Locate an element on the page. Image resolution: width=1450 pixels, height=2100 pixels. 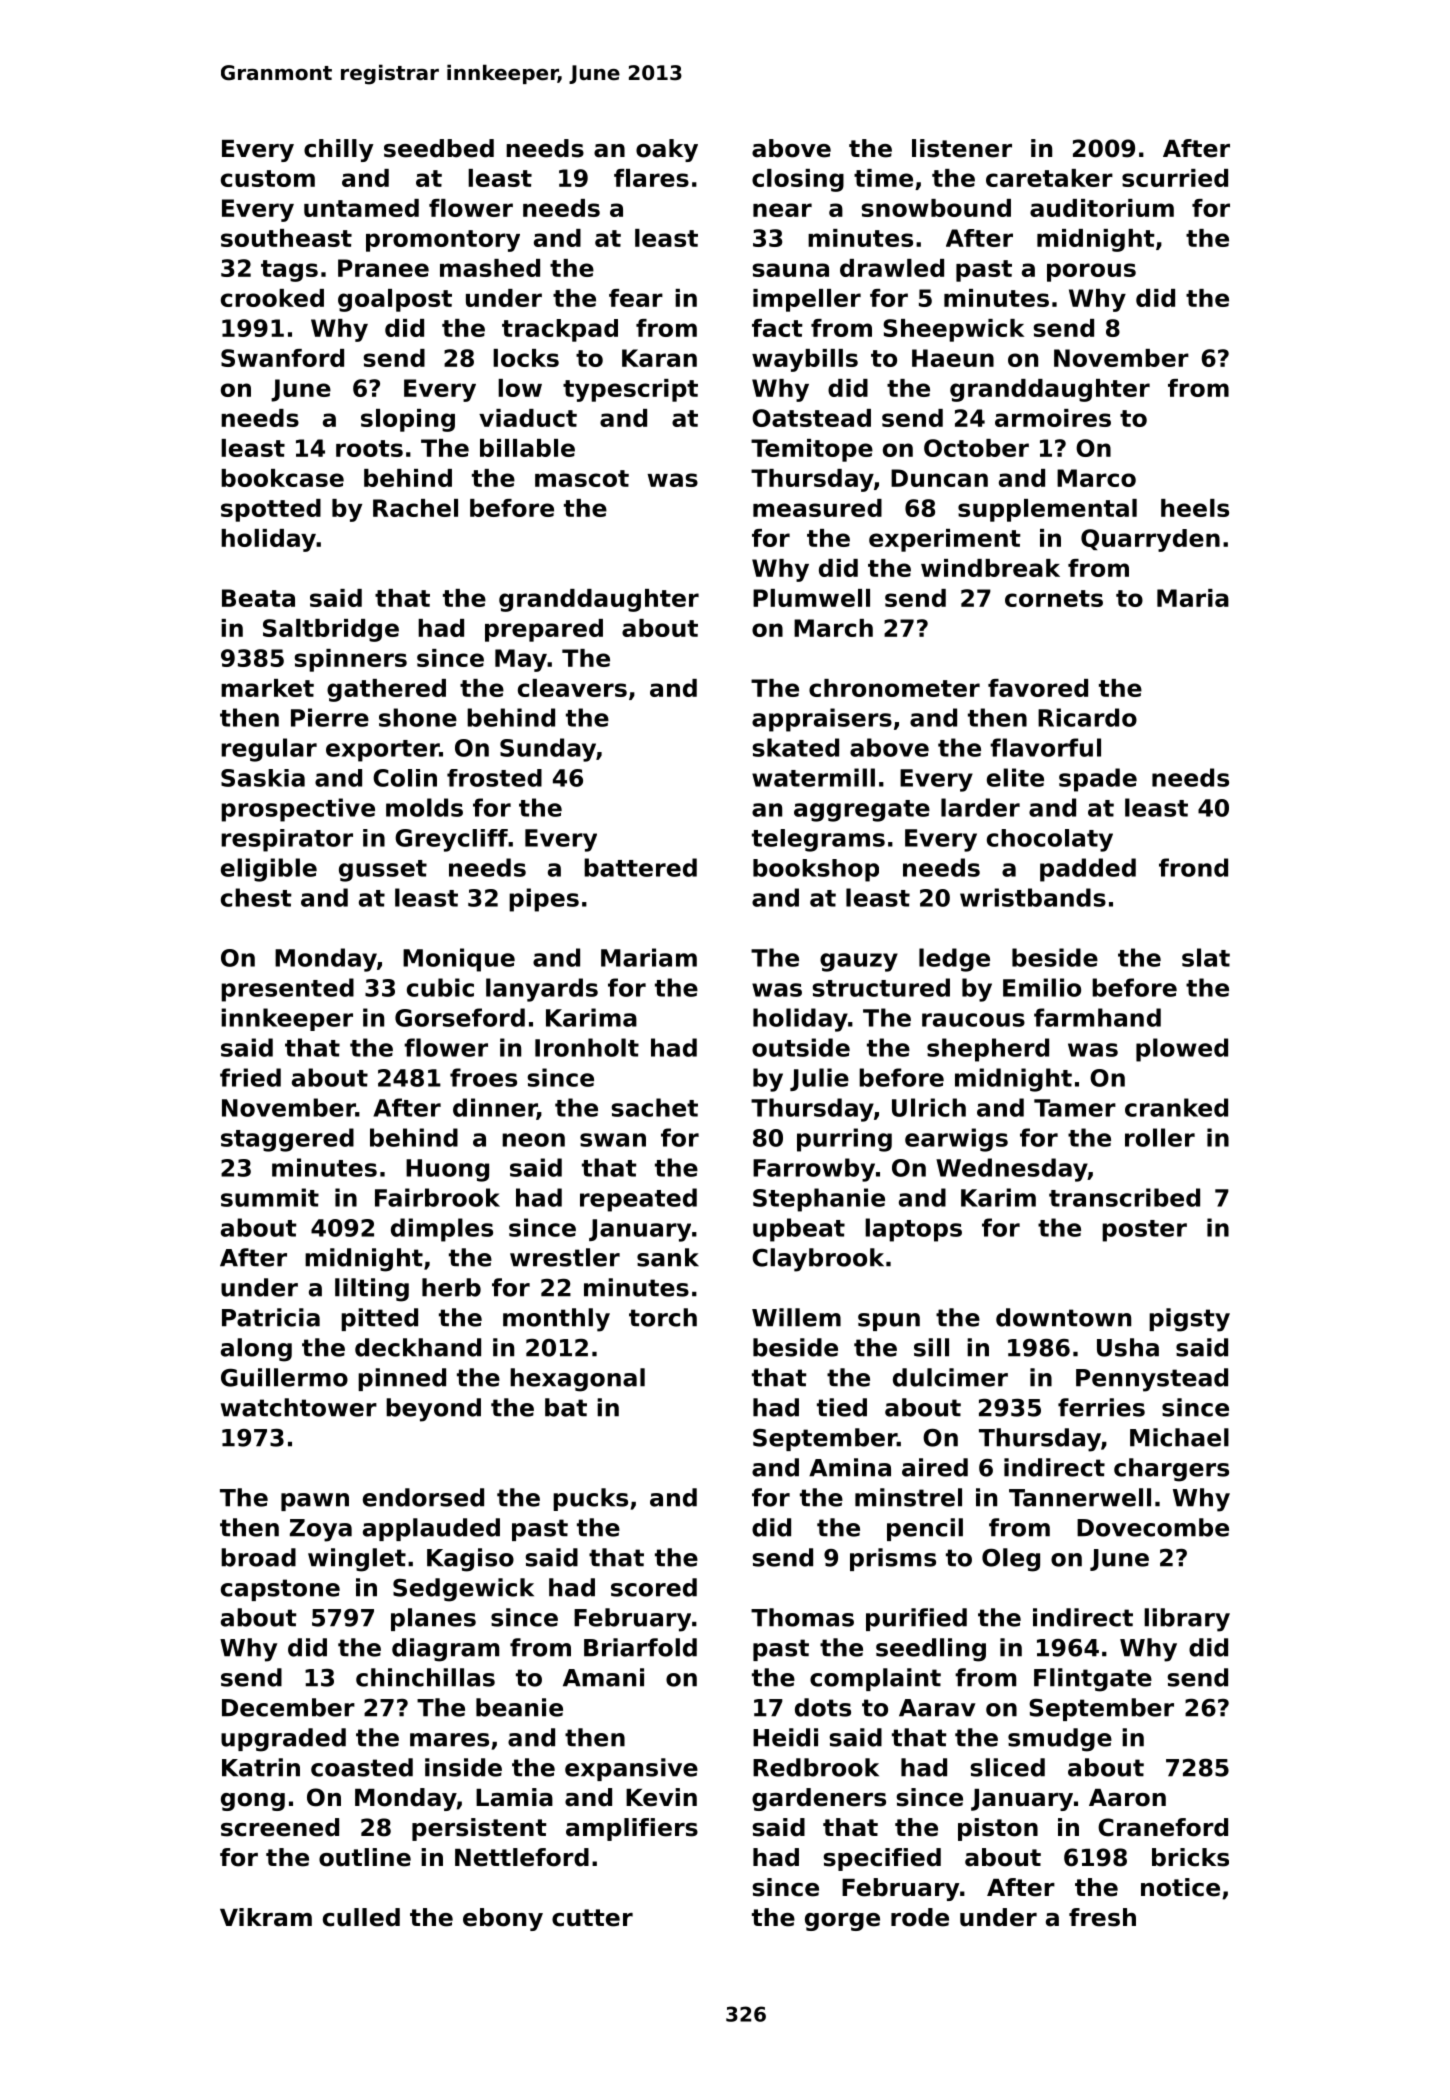
caretaker is located at coordinates (1049, 178).
